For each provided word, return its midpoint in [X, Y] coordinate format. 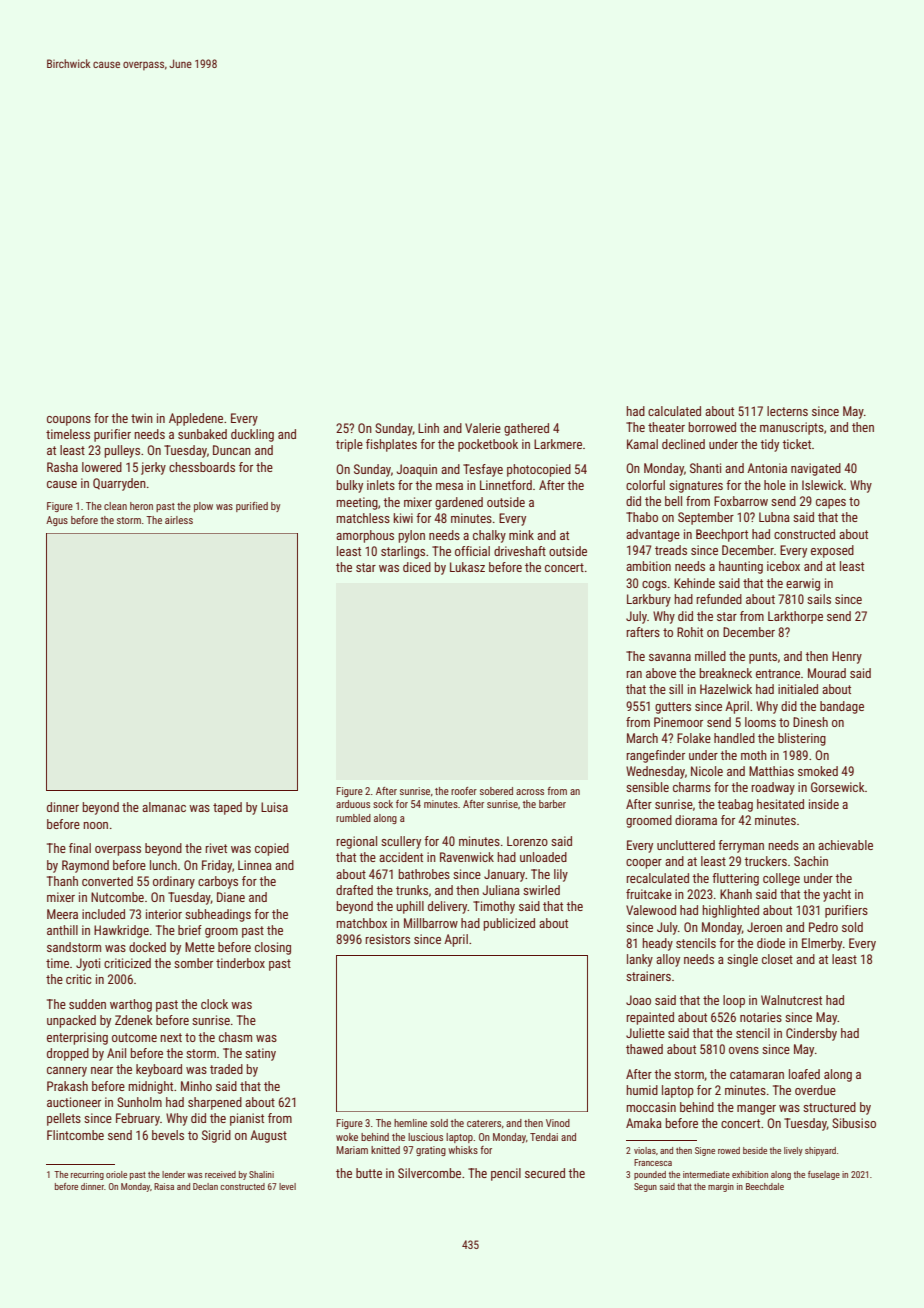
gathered [526, 429]
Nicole [707, 771]
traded [226, 1069]
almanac [164, 807]
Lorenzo [527, 841]
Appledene [196, 419]
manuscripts [792, 428]
